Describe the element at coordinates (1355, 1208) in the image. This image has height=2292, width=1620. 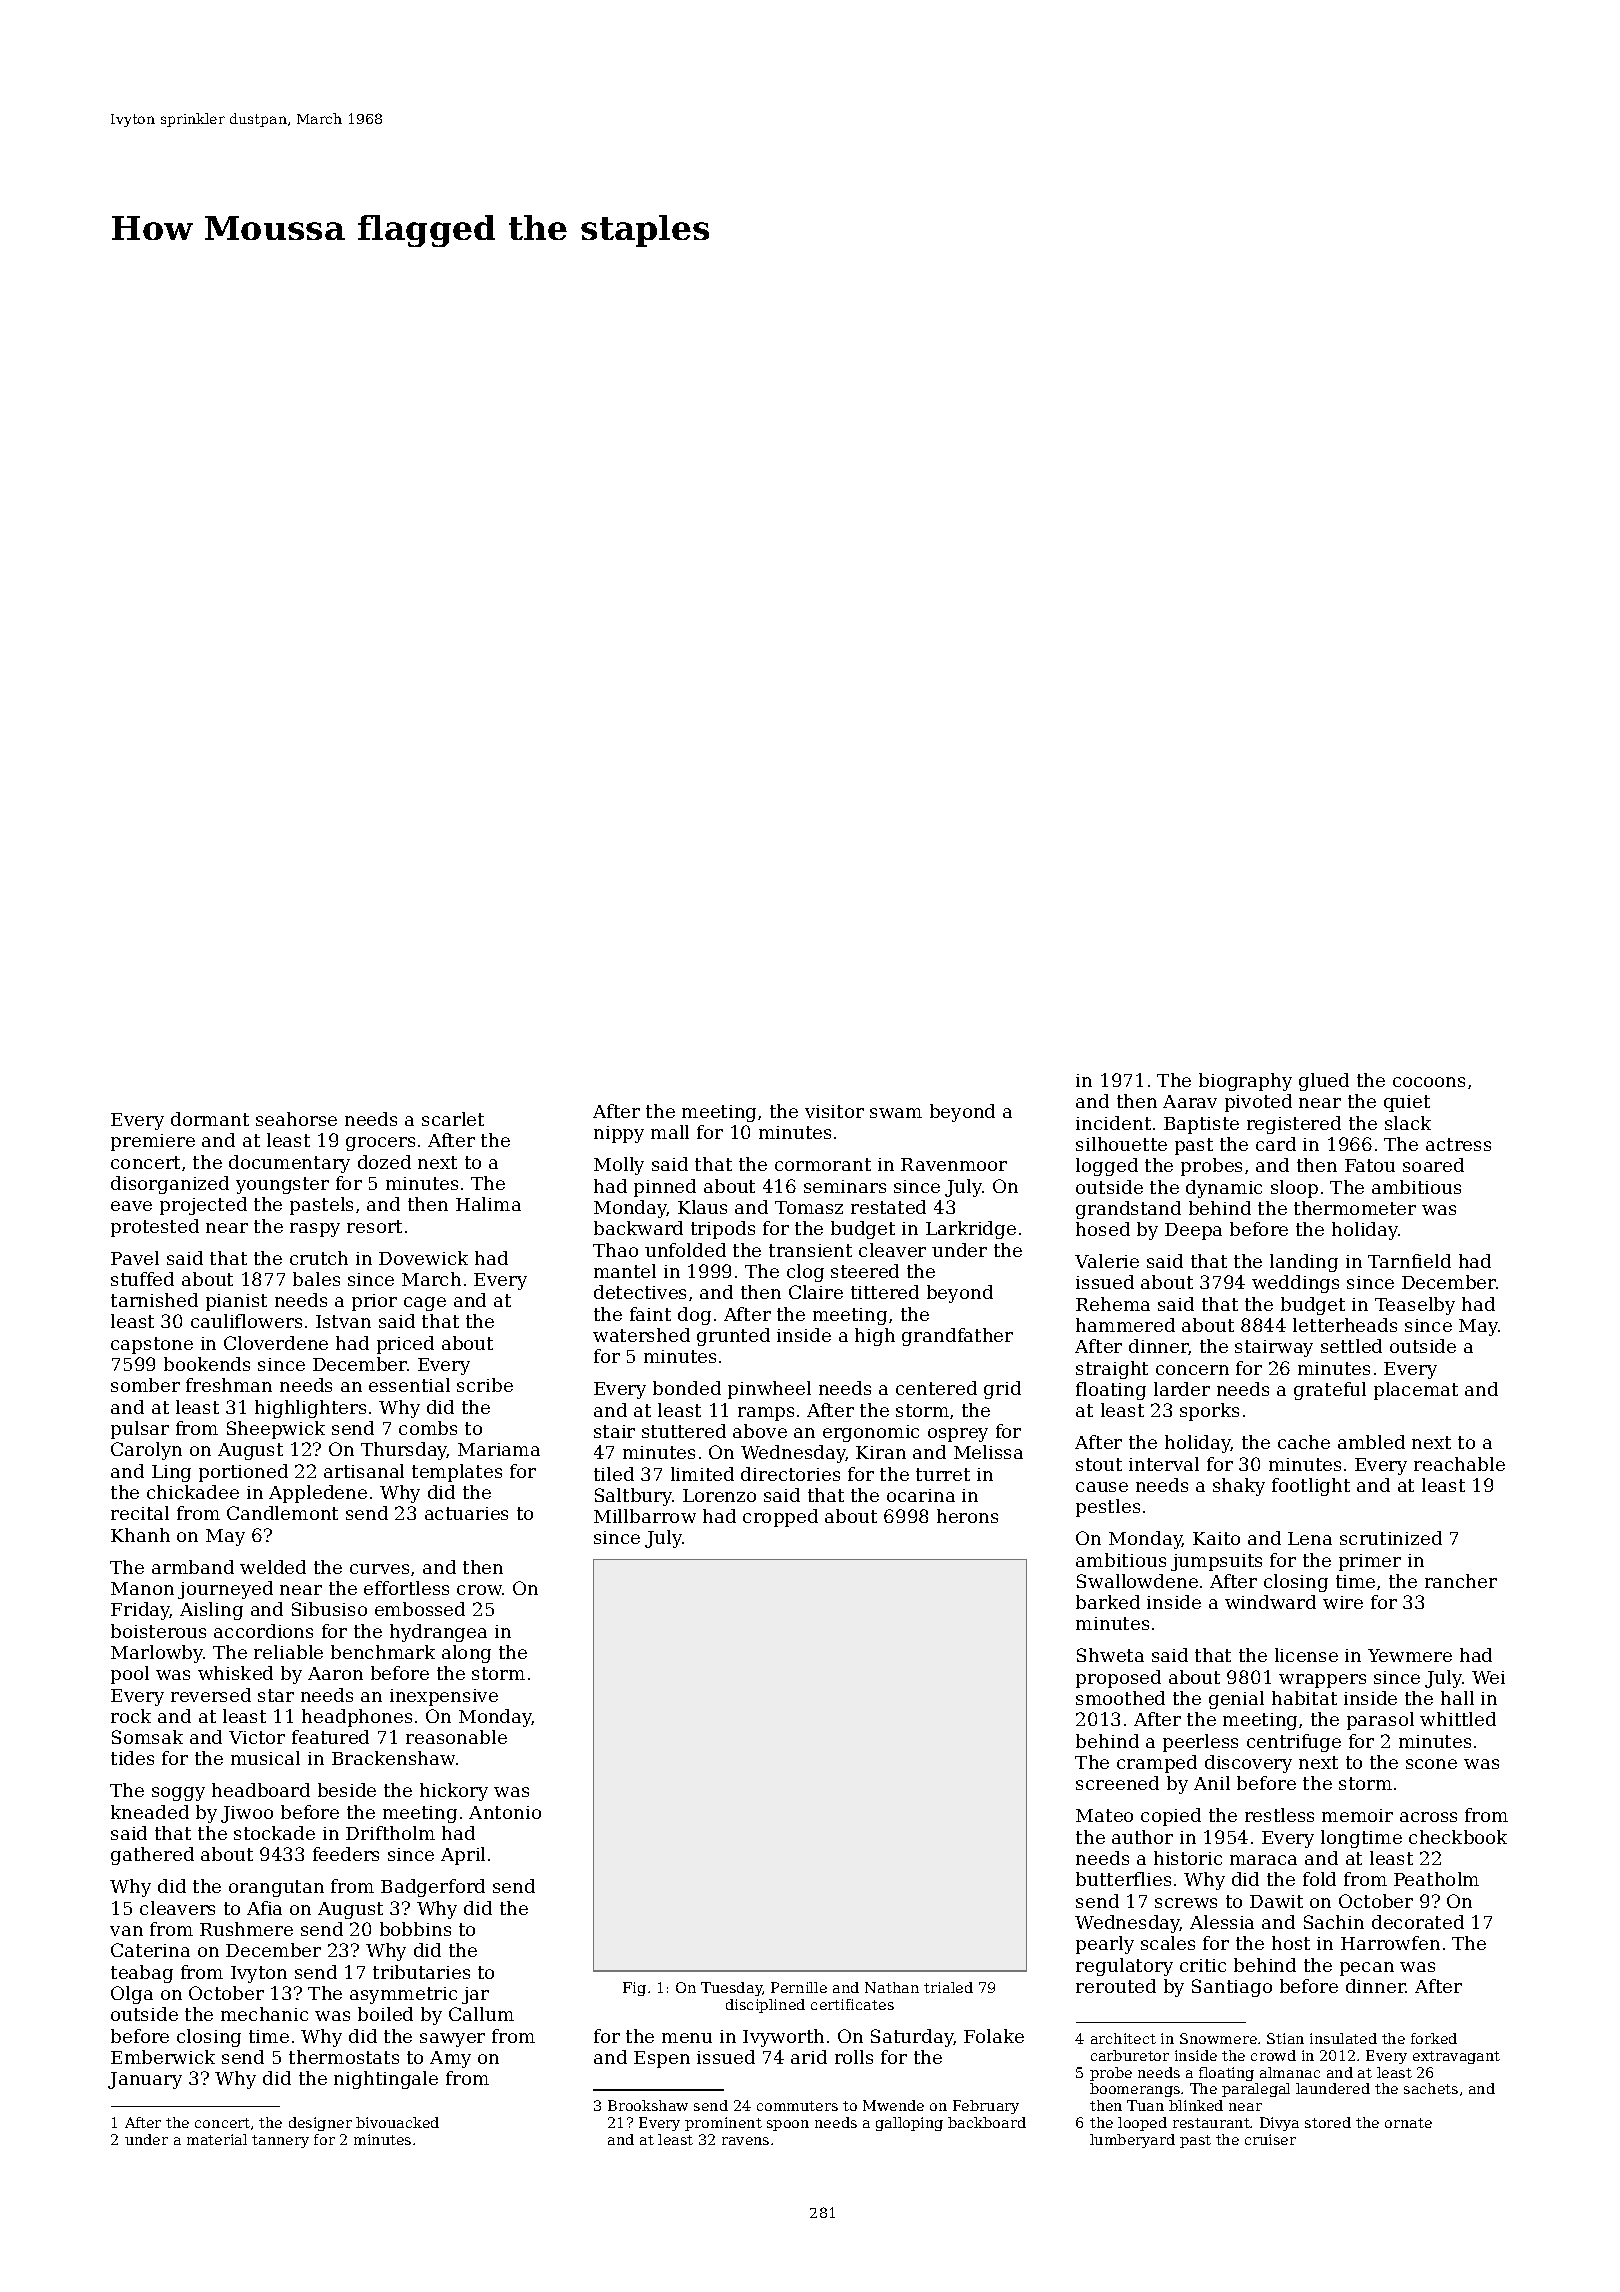
I see `thermometer` at that location.
